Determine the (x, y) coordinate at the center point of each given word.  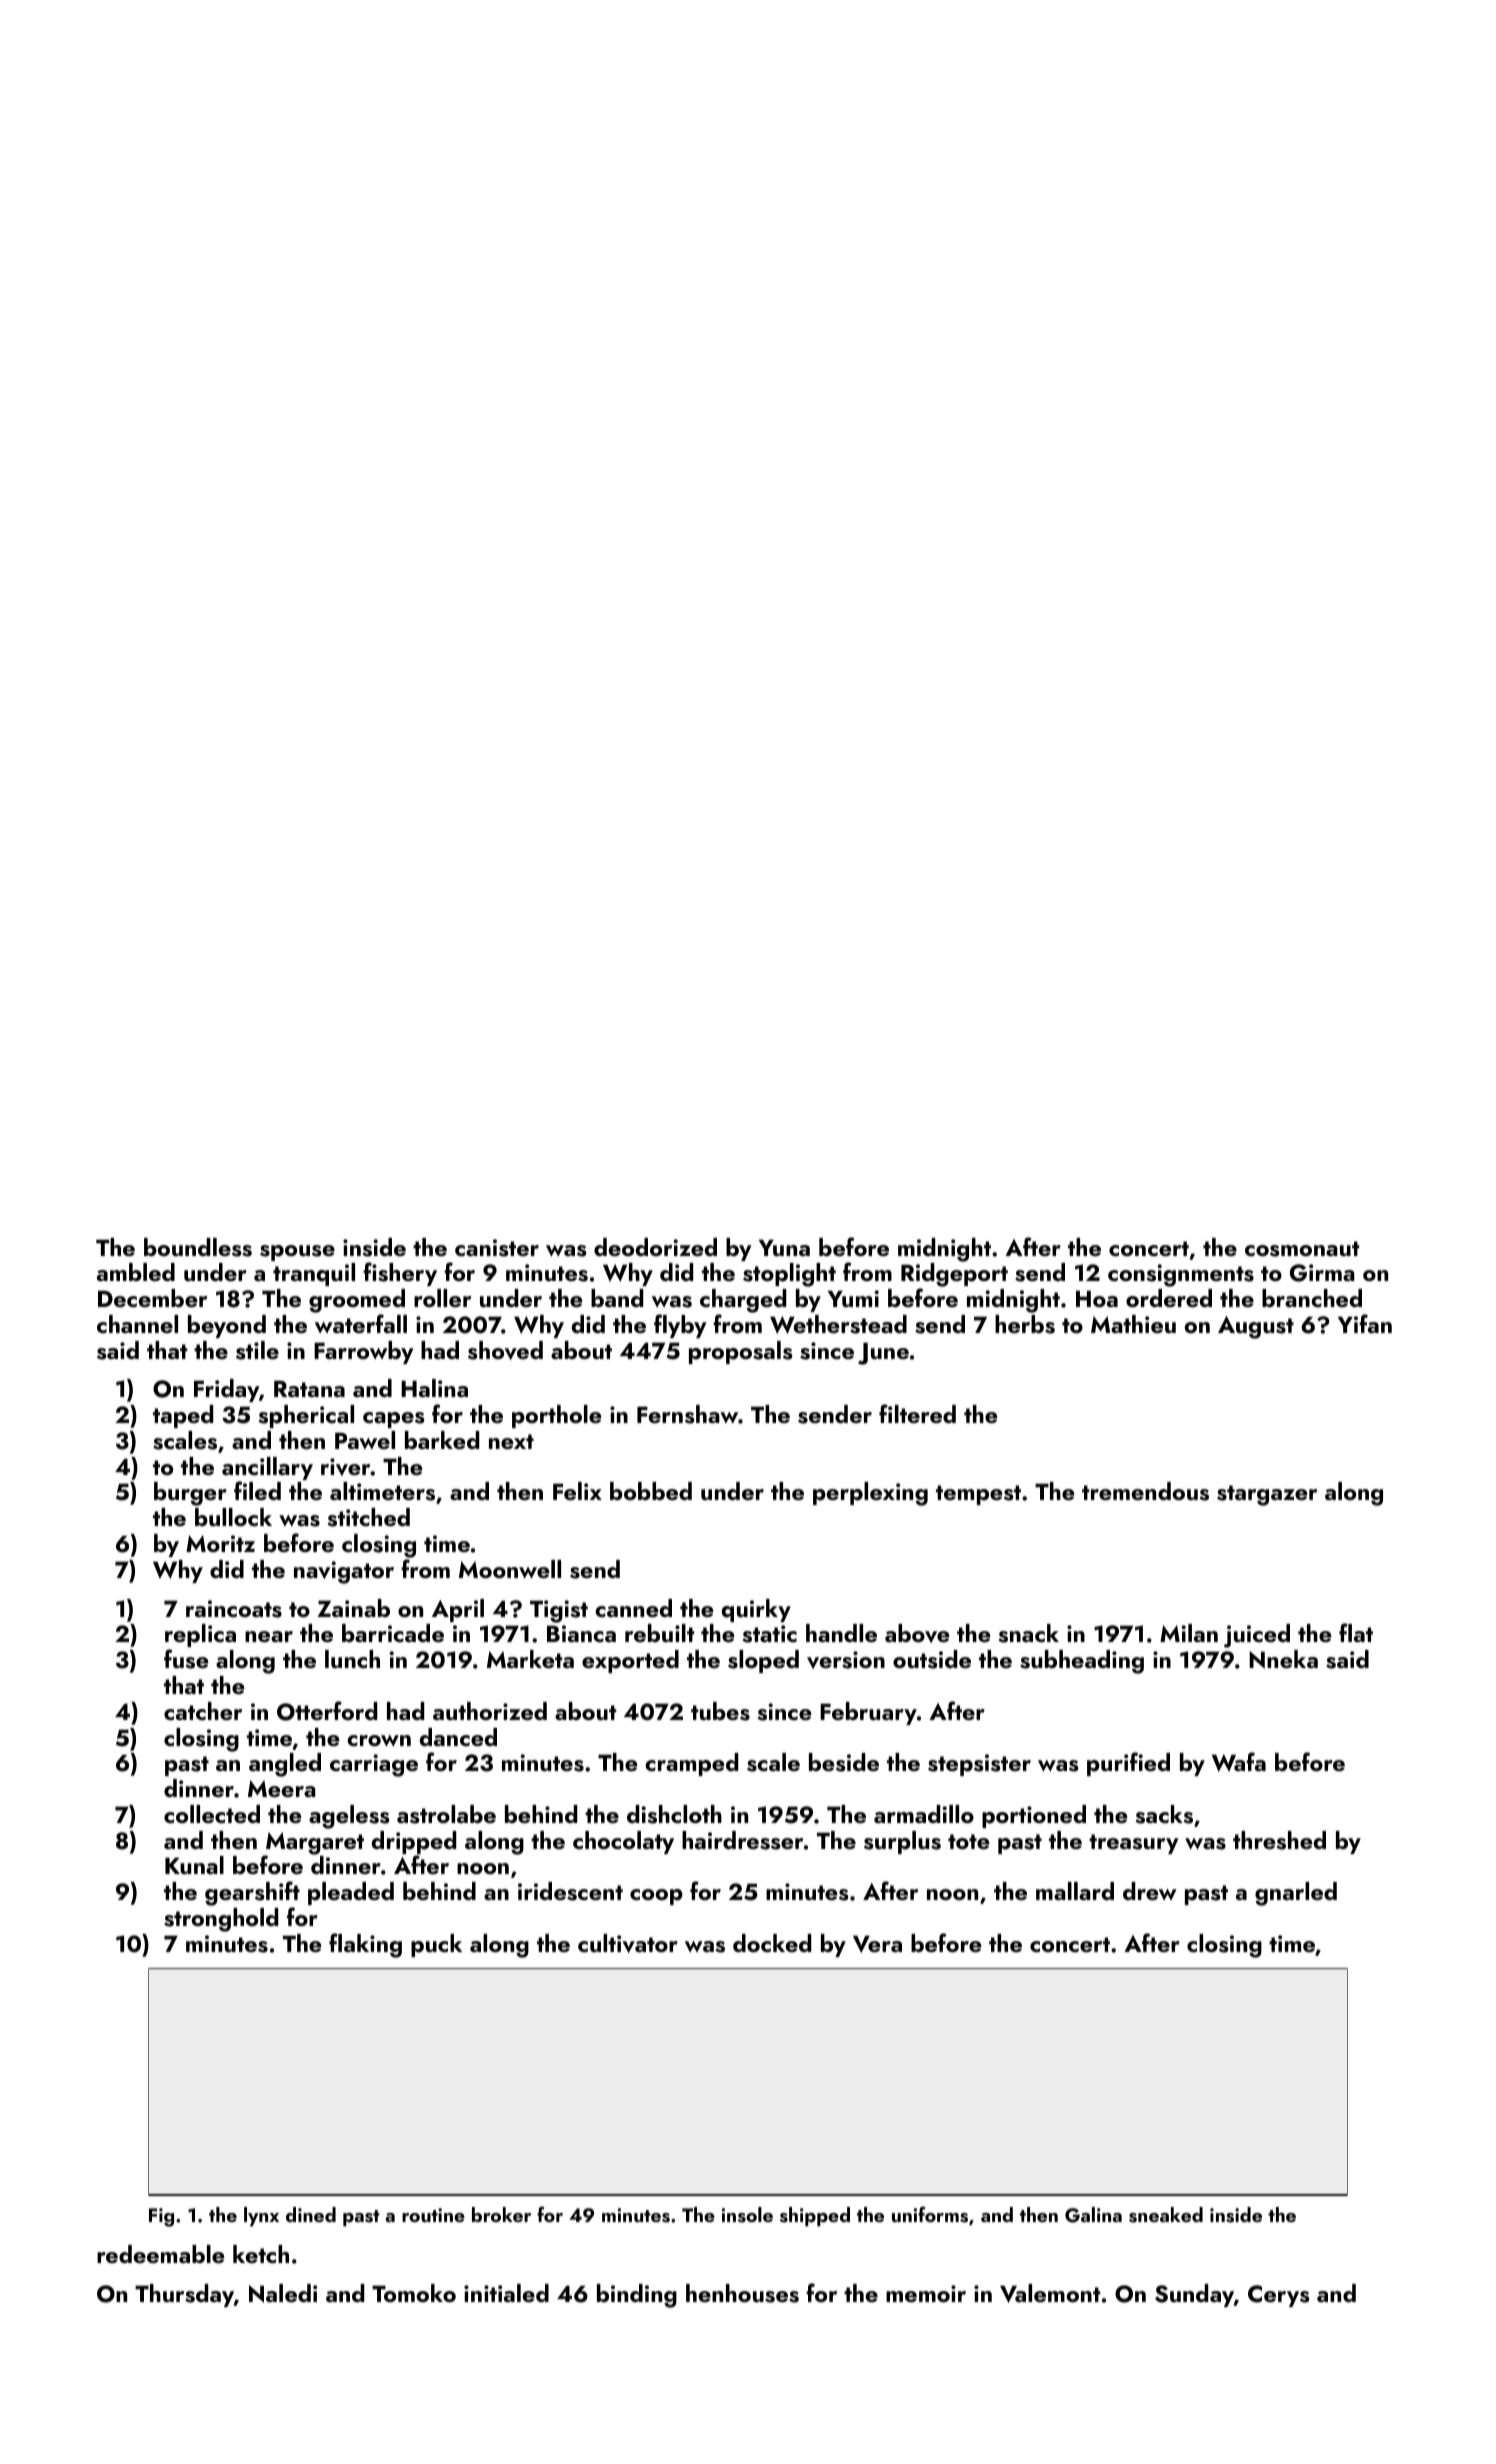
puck (436, 1945)
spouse (297, 1253)
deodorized (655, 1247)
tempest (978, 1495)
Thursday (184, 2295)
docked (772, 1943)
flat (1356, 1632)
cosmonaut (1302, 1249)
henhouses (742, 2293)
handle (841, 1633)
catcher (203, 1711)
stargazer (1267, 1495)
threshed (1279, 1840)
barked (442, 1440)
